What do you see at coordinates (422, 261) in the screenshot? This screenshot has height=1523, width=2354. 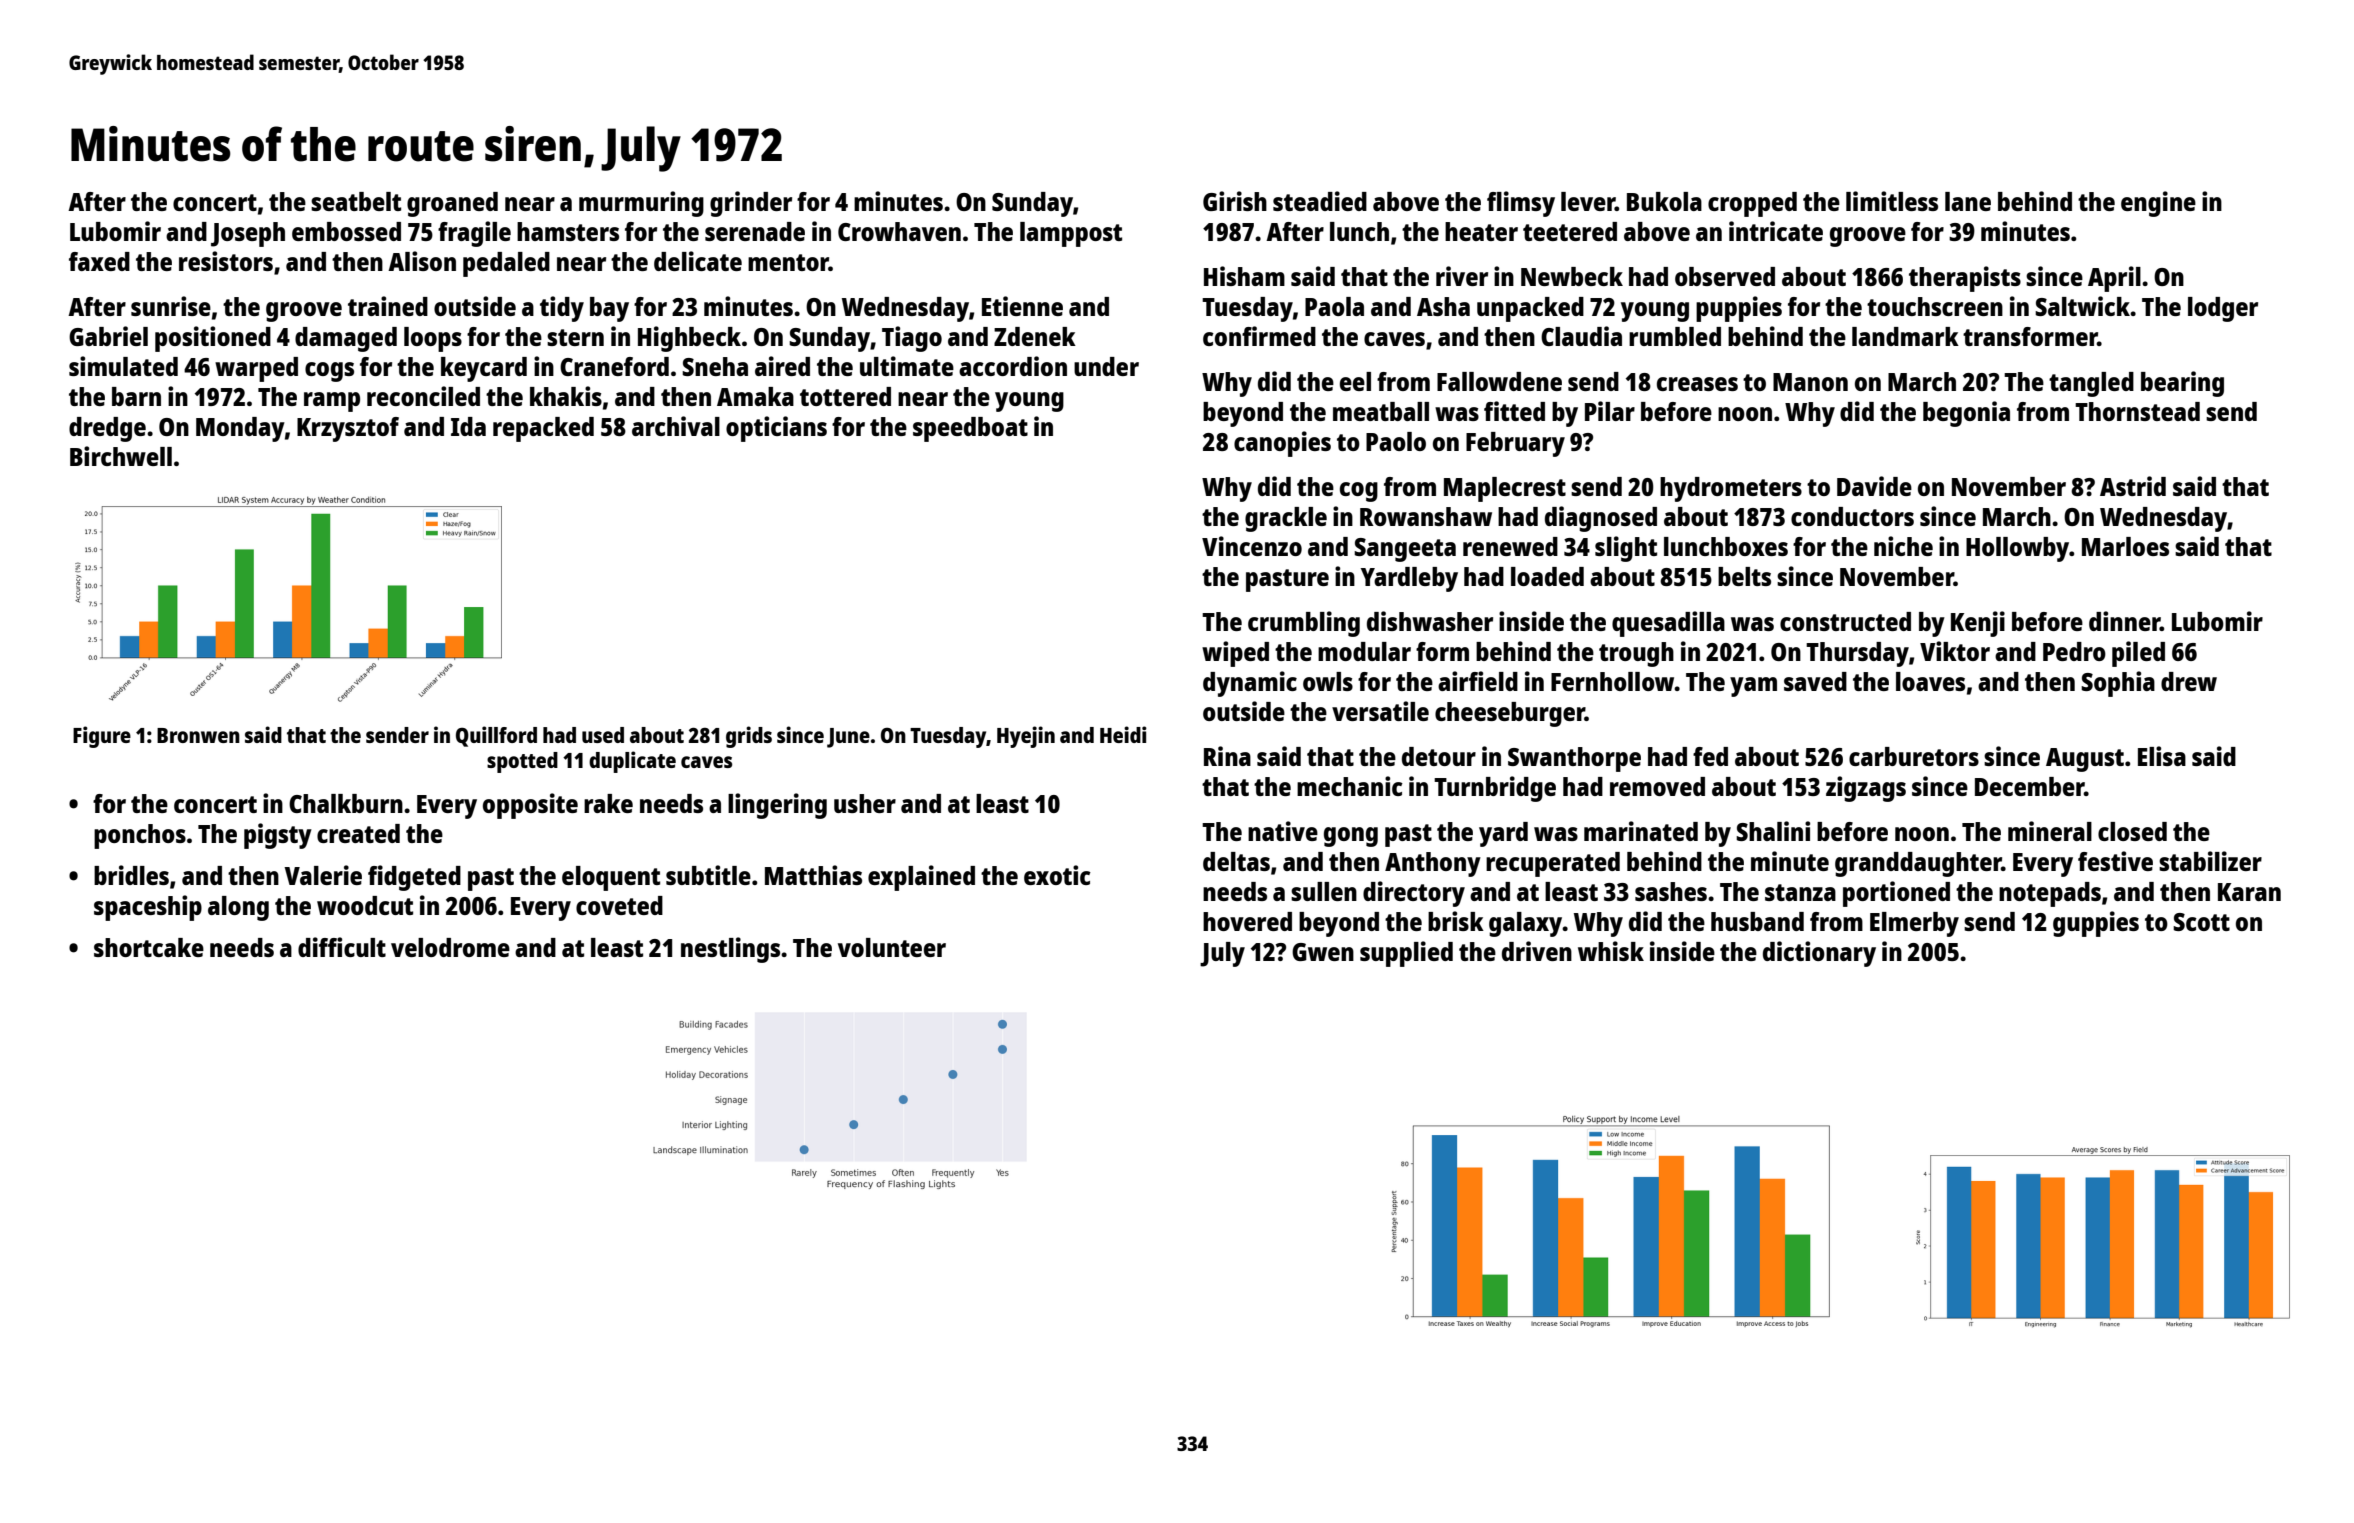 I see `Alison` at bounding box center [422, 261].
